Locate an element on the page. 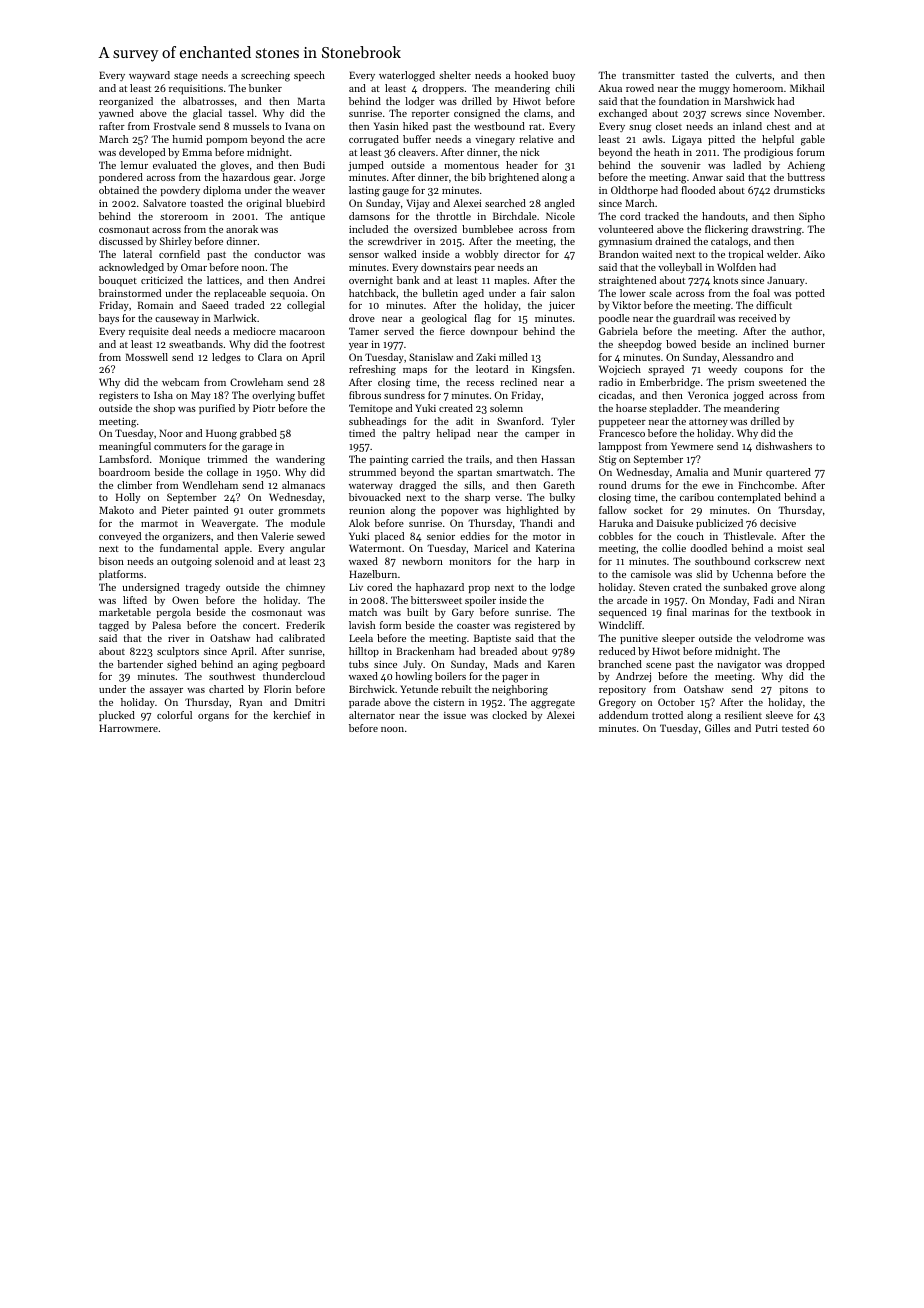  Katerina is located at coordinates (555, 548).
